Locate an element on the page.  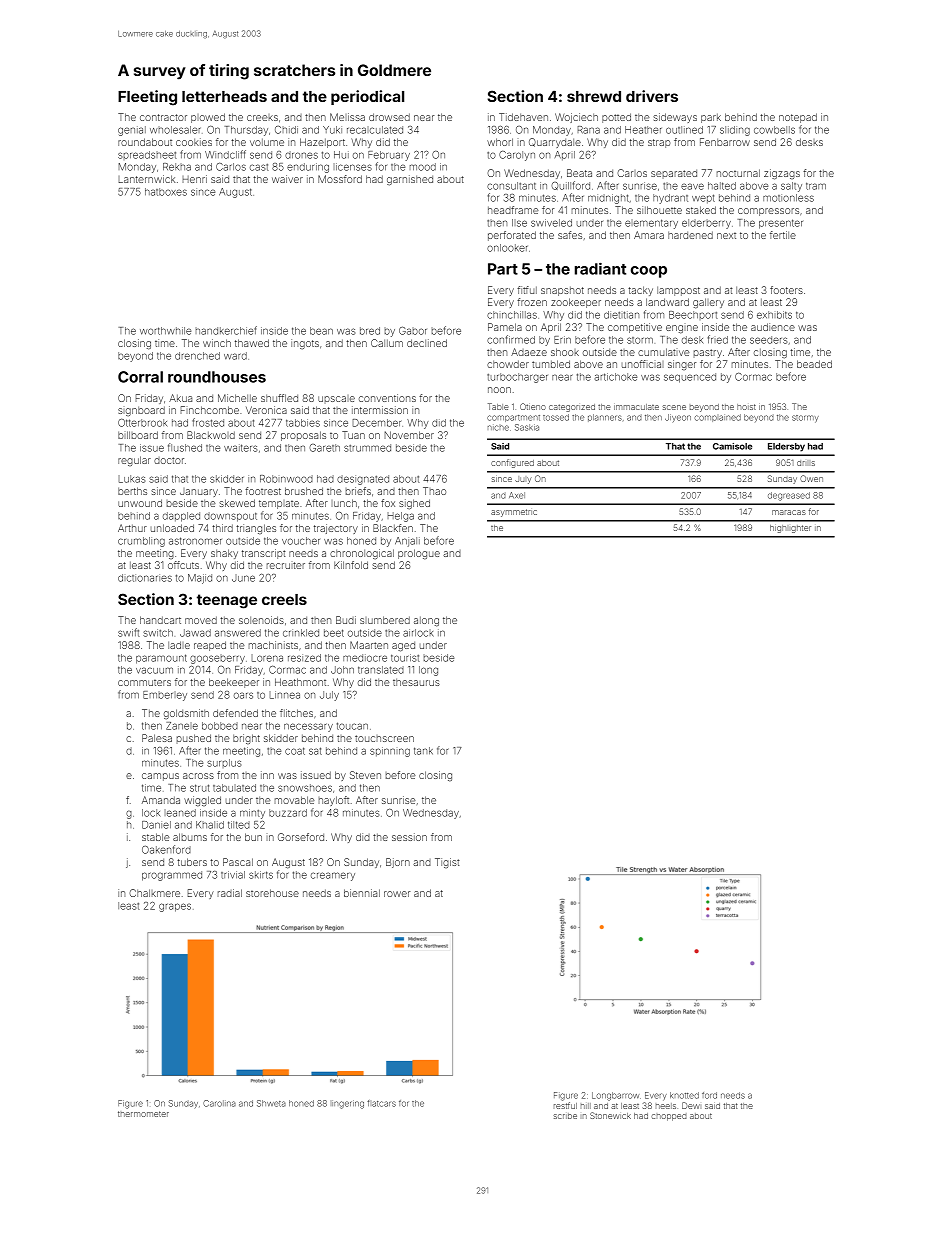
Thao is located at coordinates (434, 491).
